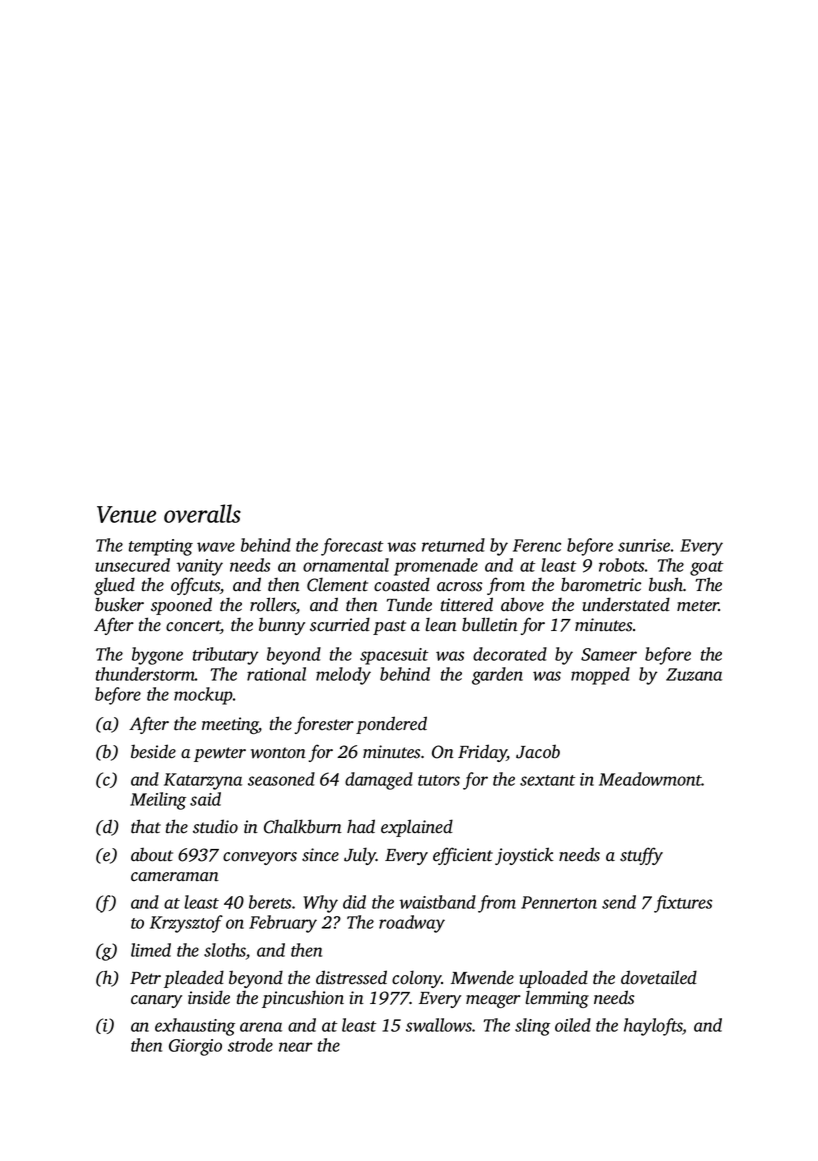 The width and height of the screenshot is (818, 1161). What do you see at coordinates (156, 1001) in the screenshot?
I see `canary` at bounding box center [156, 1001].
